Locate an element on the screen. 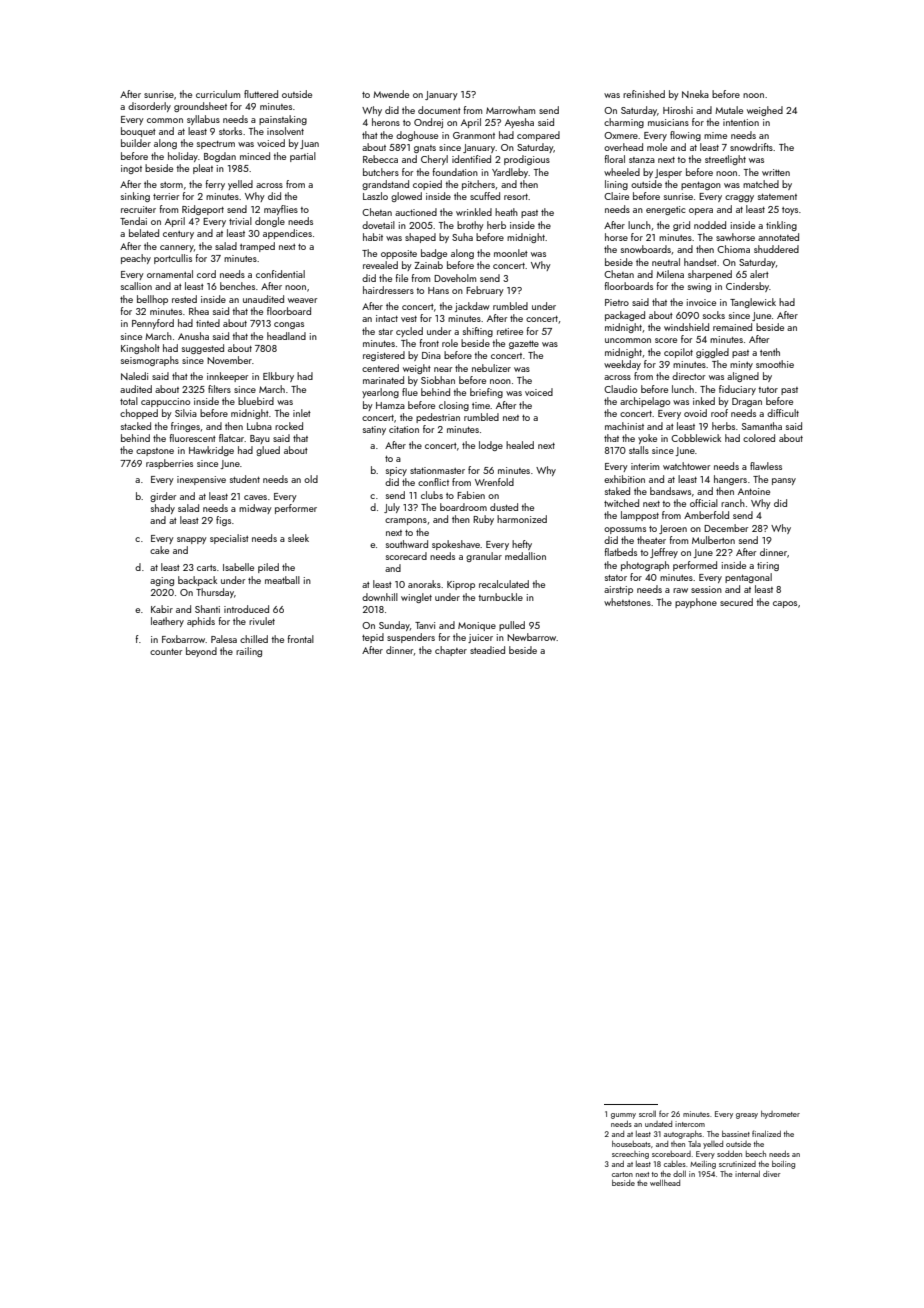 The height and width of the screenshot is (1308, 924). gazette is located at coordinates (524, 345).
